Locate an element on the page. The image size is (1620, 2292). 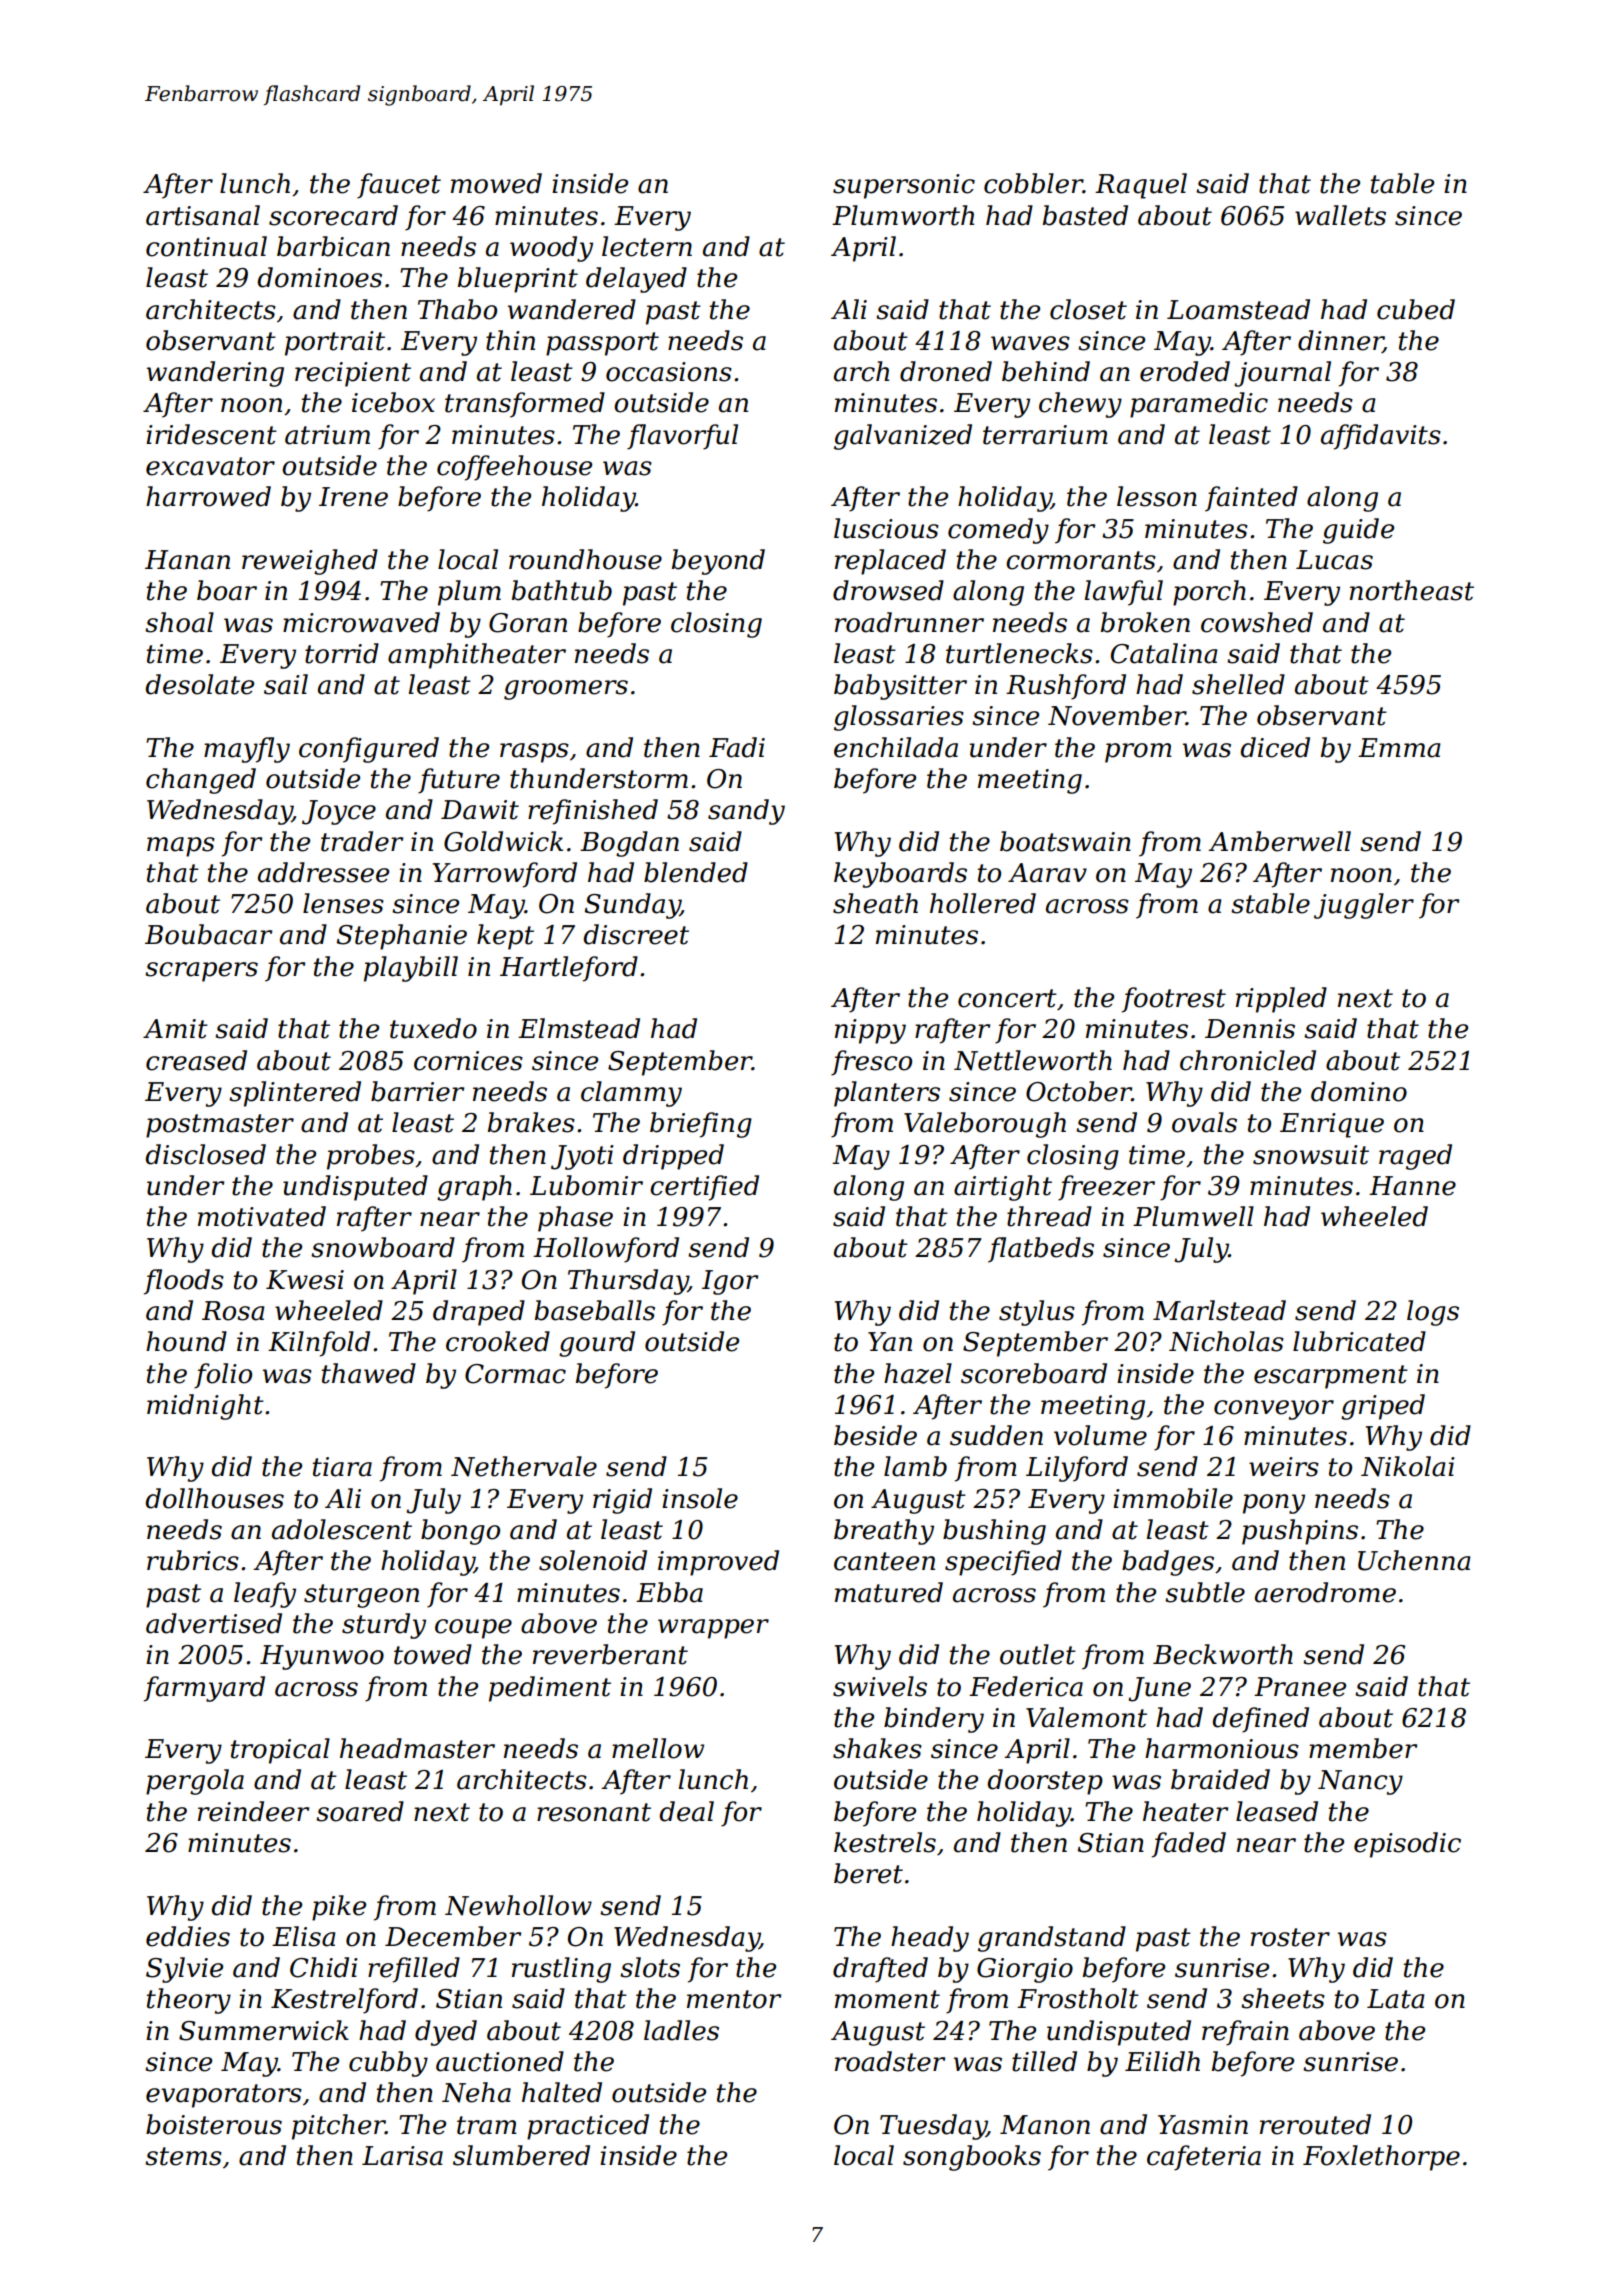
cafeteria is located at coordinates (1204, 2158).
